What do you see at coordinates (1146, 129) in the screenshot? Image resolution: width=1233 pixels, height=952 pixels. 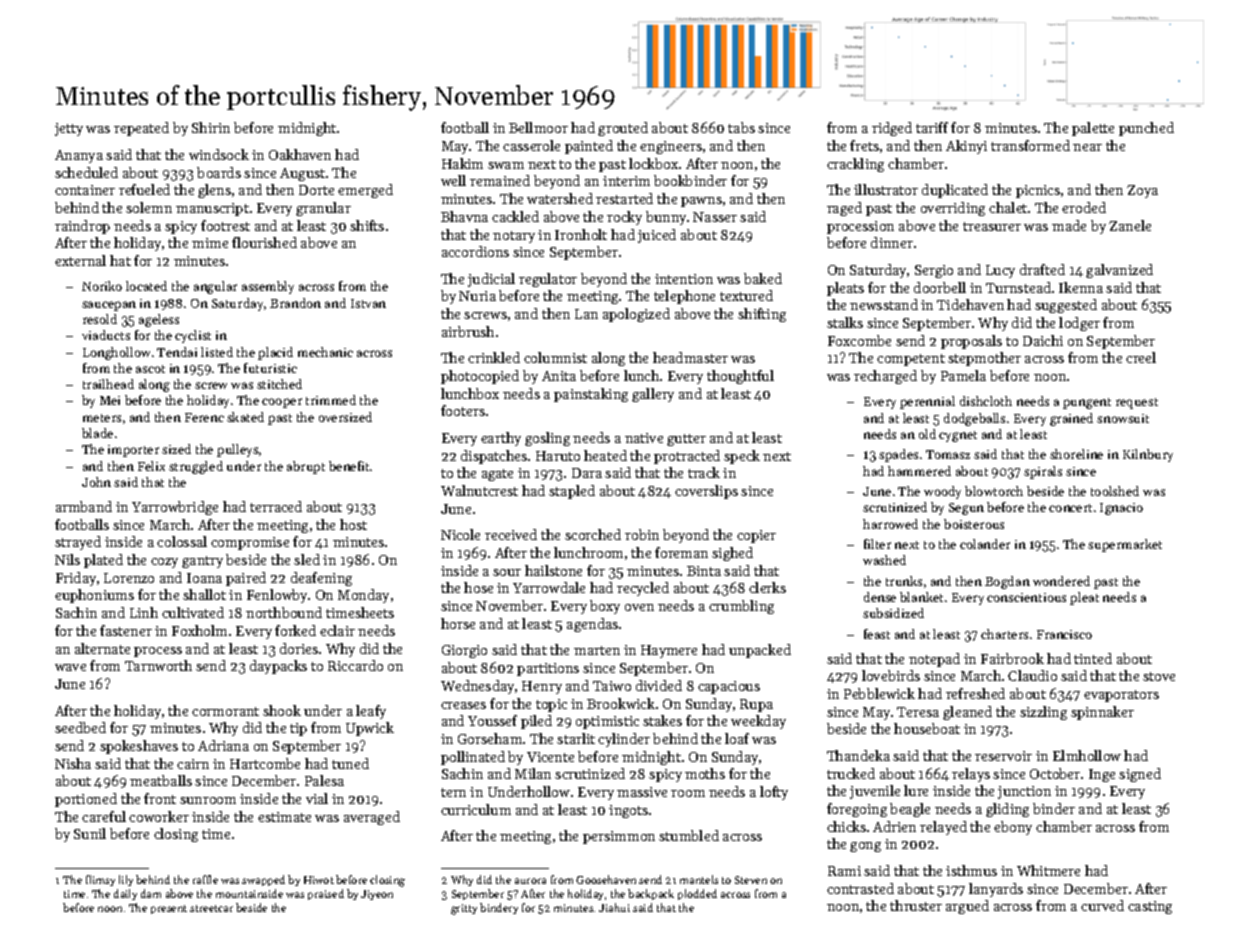 I see `punched` at bounding box center [1146, 129].
